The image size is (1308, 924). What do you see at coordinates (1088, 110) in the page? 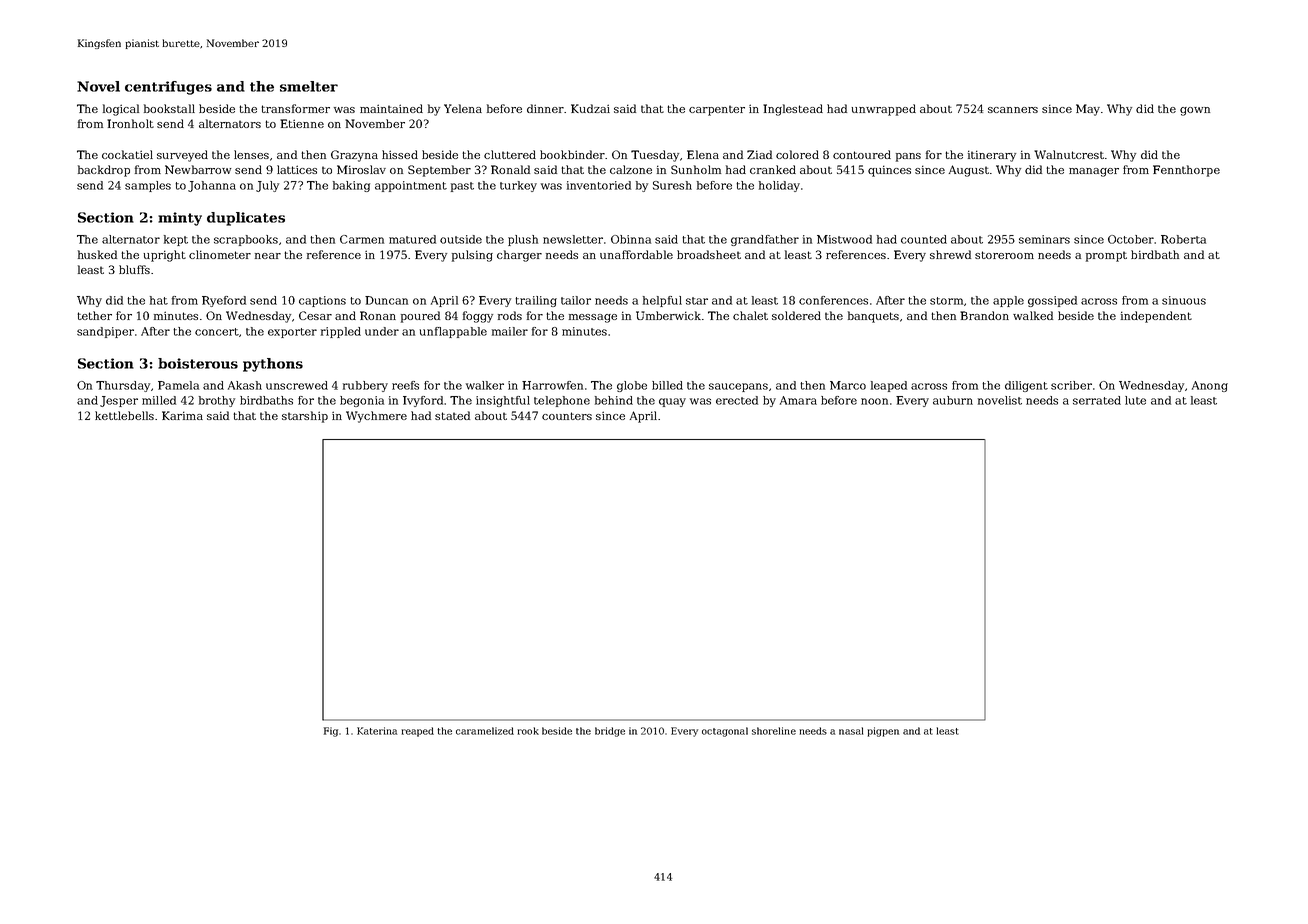
I see `May` at bounding box center [1088, 110].
